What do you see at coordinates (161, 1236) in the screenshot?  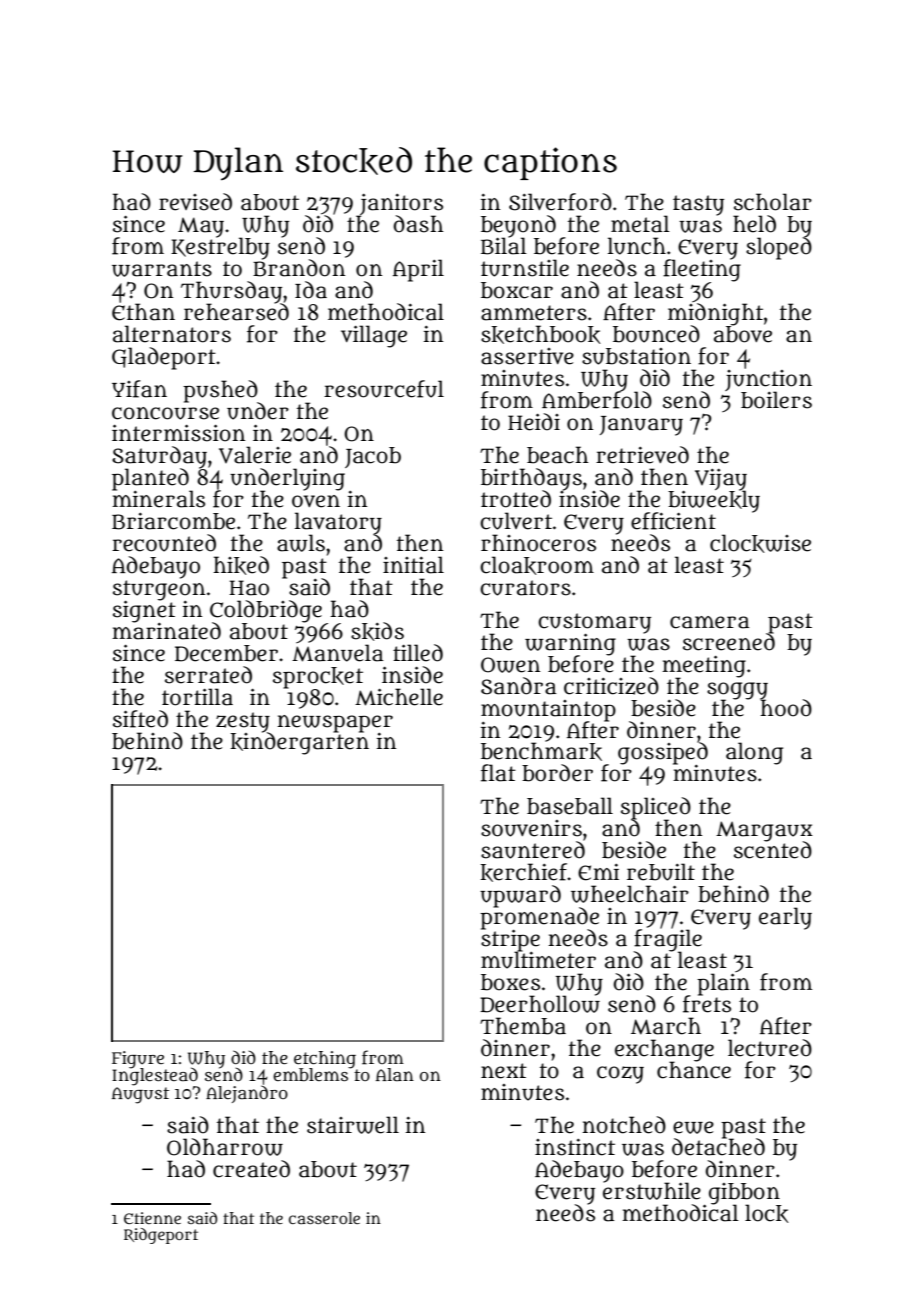 I see `Ridgeport` at bounding box center [161, 1236].
